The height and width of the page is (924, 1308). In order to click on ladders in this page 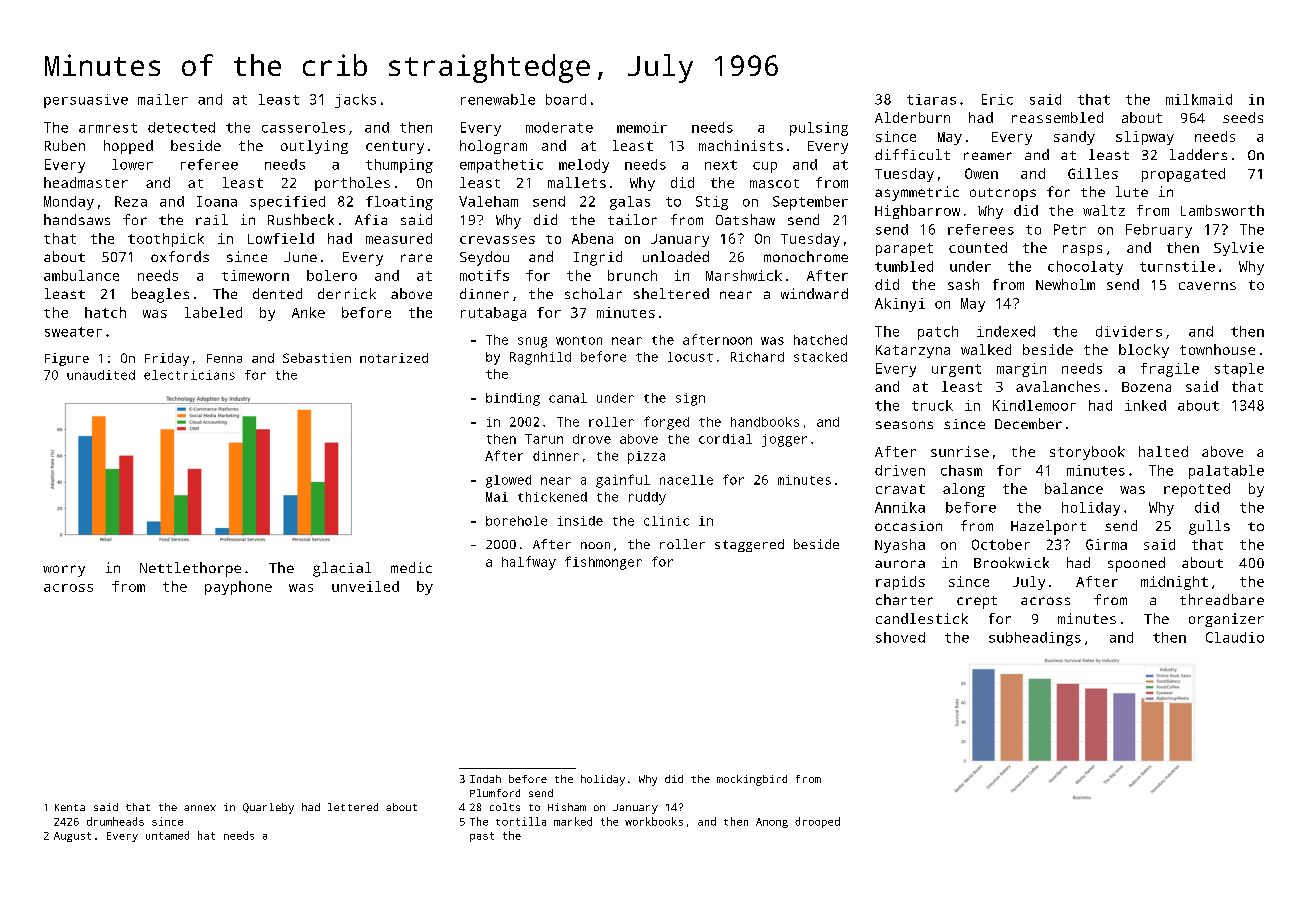, I will do `click(1198, 154)`.
